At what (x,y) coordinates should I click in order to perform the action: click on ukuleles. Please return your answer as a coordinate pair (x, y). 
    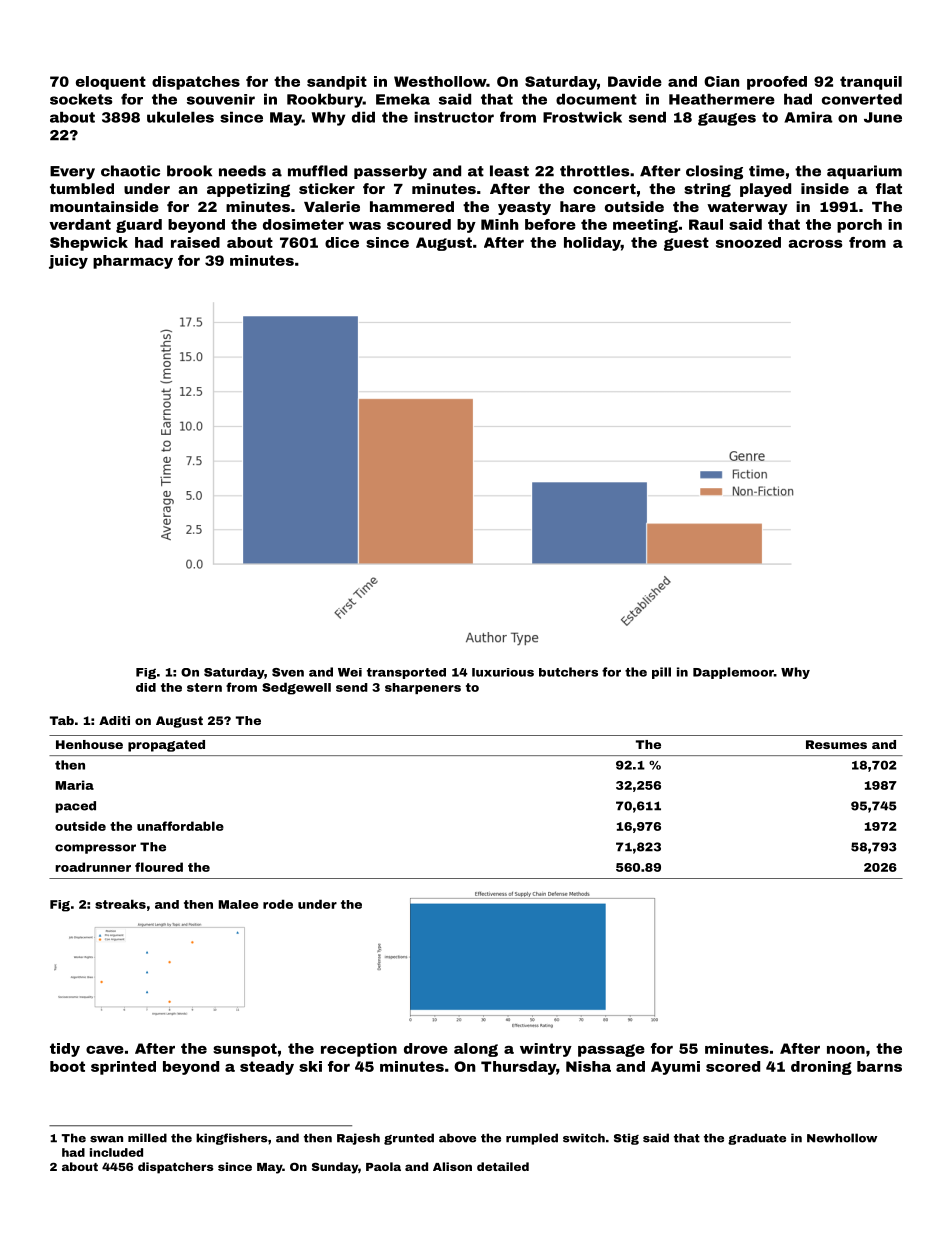
    Looking at the image, I should click on (180, 117).
